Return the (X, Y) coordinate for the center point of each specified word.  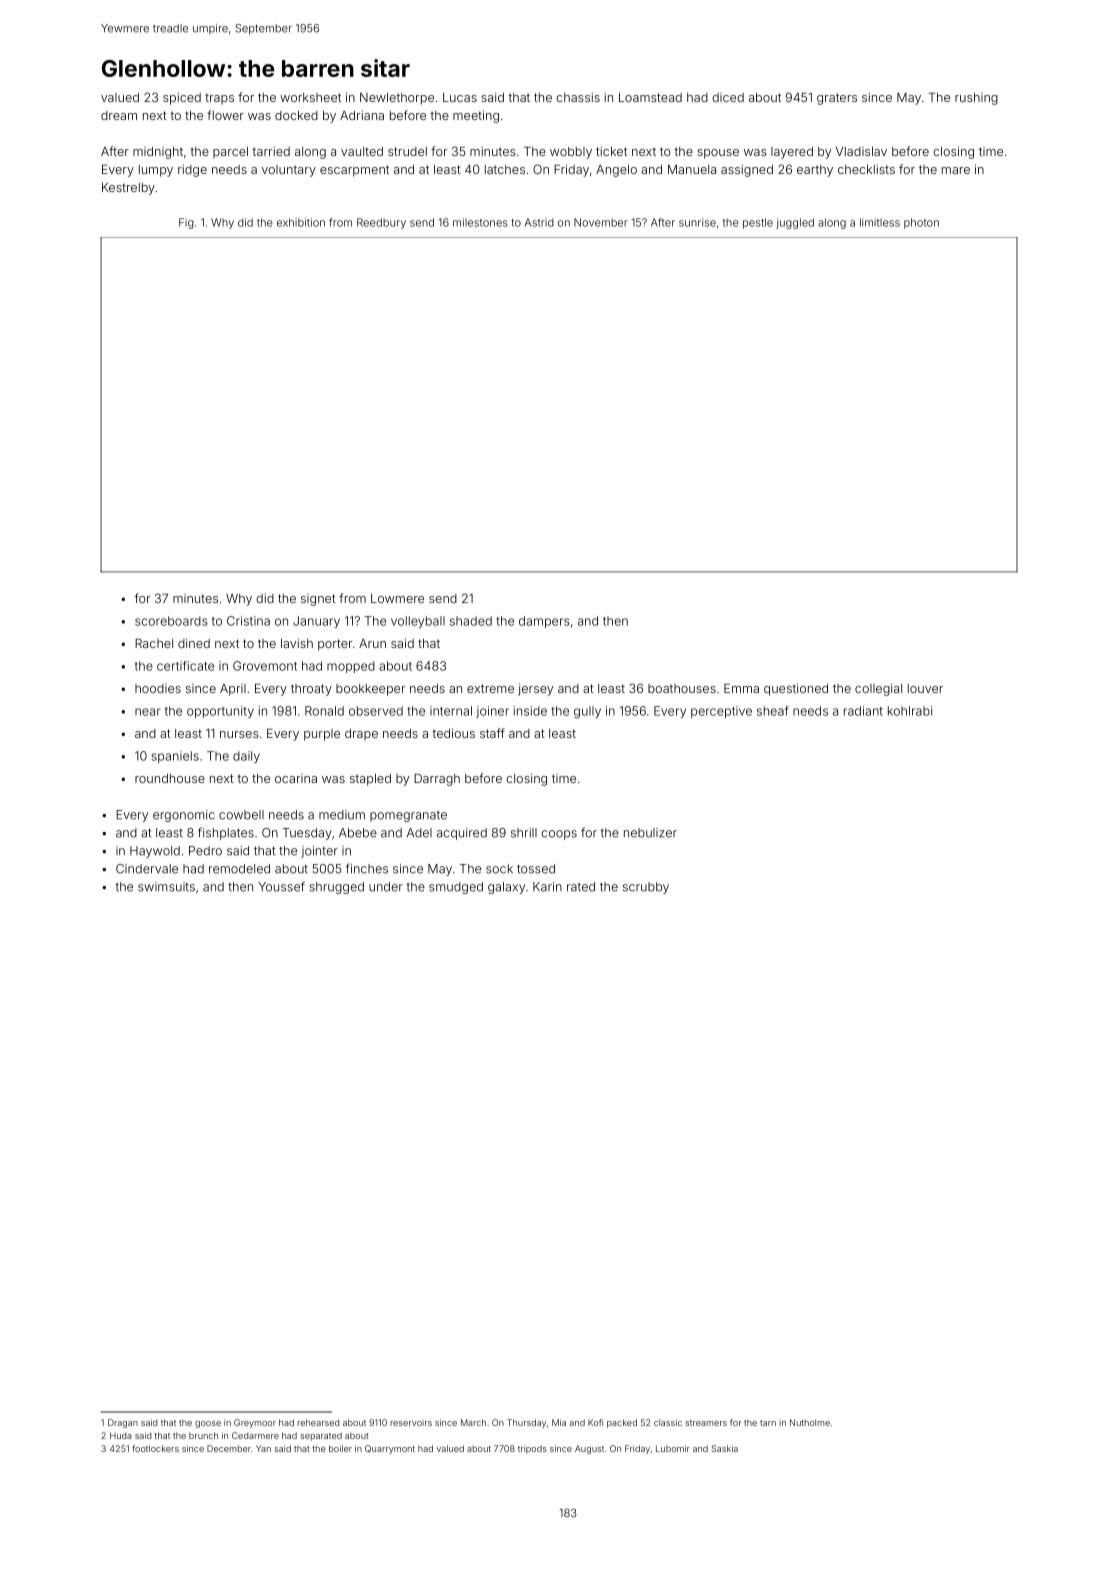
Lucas (460, 97)
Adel (419, 833)
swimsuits (166, 887)
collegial (878, 689)
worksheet (310, 97)
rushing (976, 99)
